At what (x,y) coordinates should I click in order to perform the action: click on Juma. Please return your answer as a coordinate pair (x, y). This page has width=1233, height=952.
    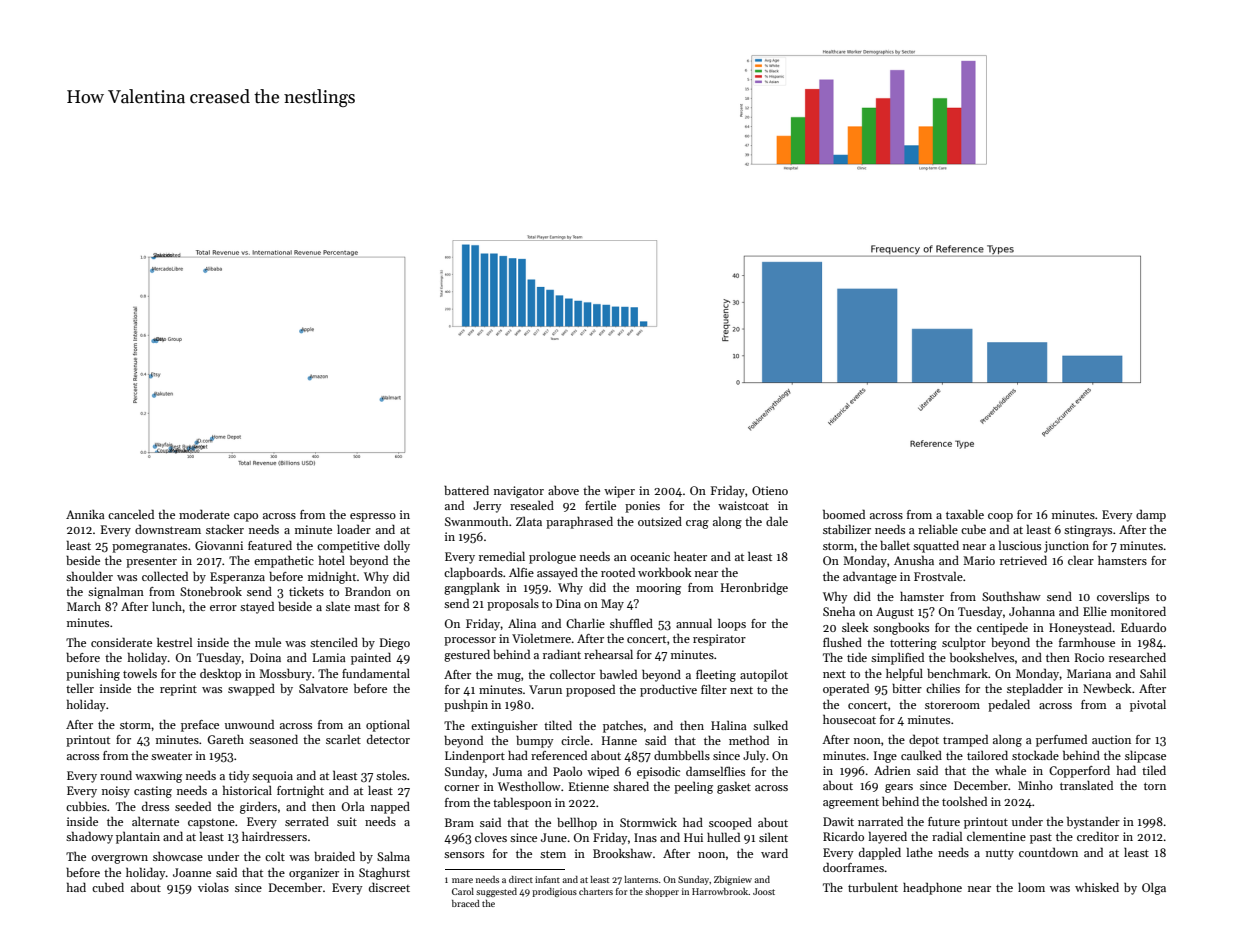
    Looking at the image, I should click on (507, 771).
